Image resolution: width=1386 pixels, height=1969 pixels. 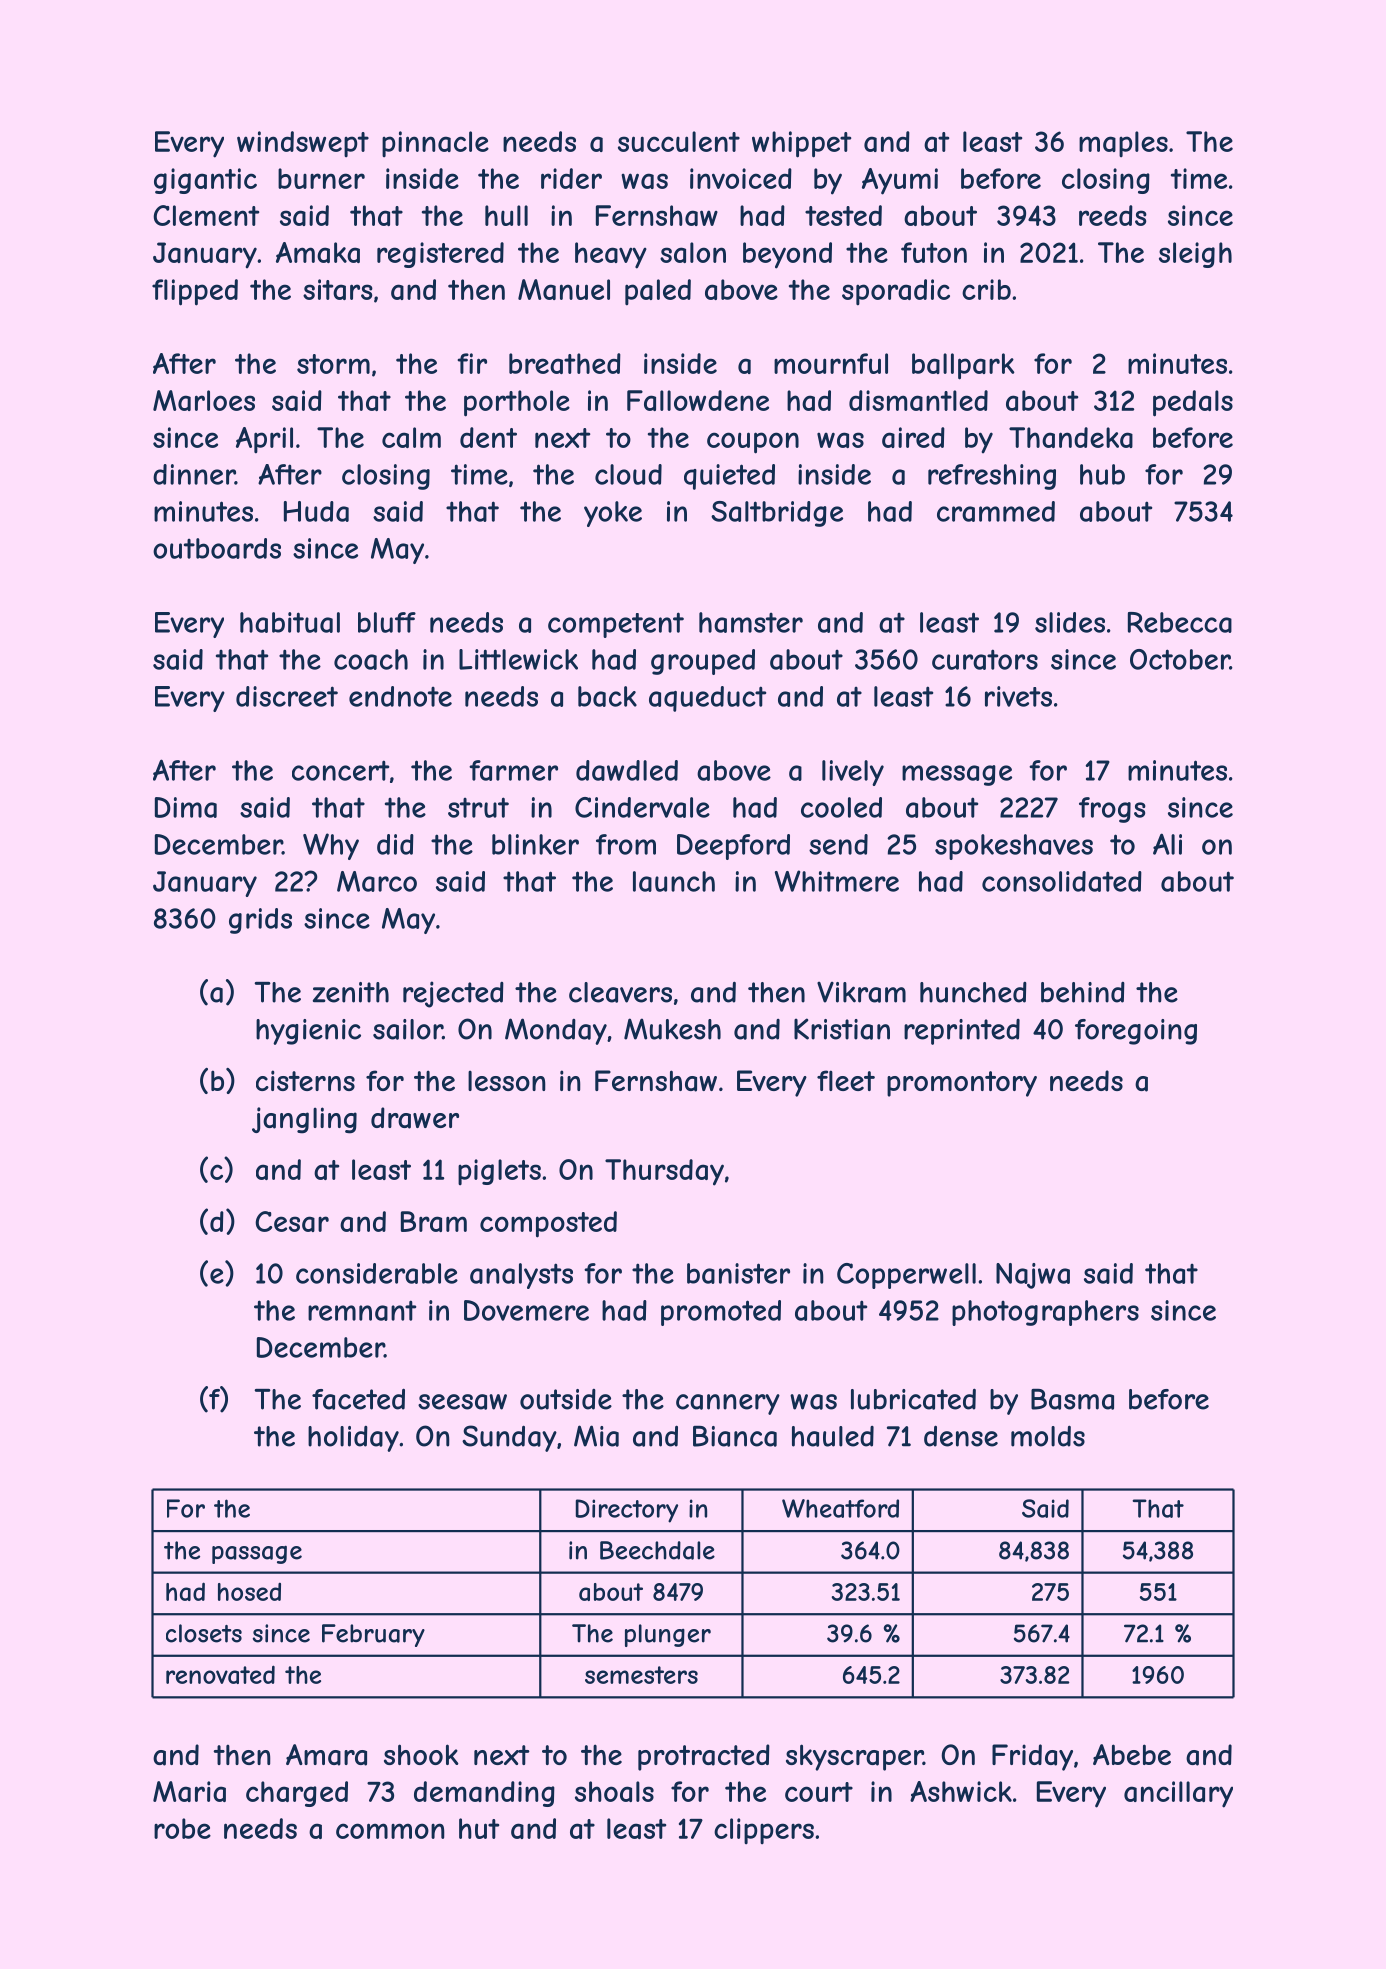 What do you see at coordinates (479, 1828) in the image?
I see `hut` at bounding box center [479, 1828].
